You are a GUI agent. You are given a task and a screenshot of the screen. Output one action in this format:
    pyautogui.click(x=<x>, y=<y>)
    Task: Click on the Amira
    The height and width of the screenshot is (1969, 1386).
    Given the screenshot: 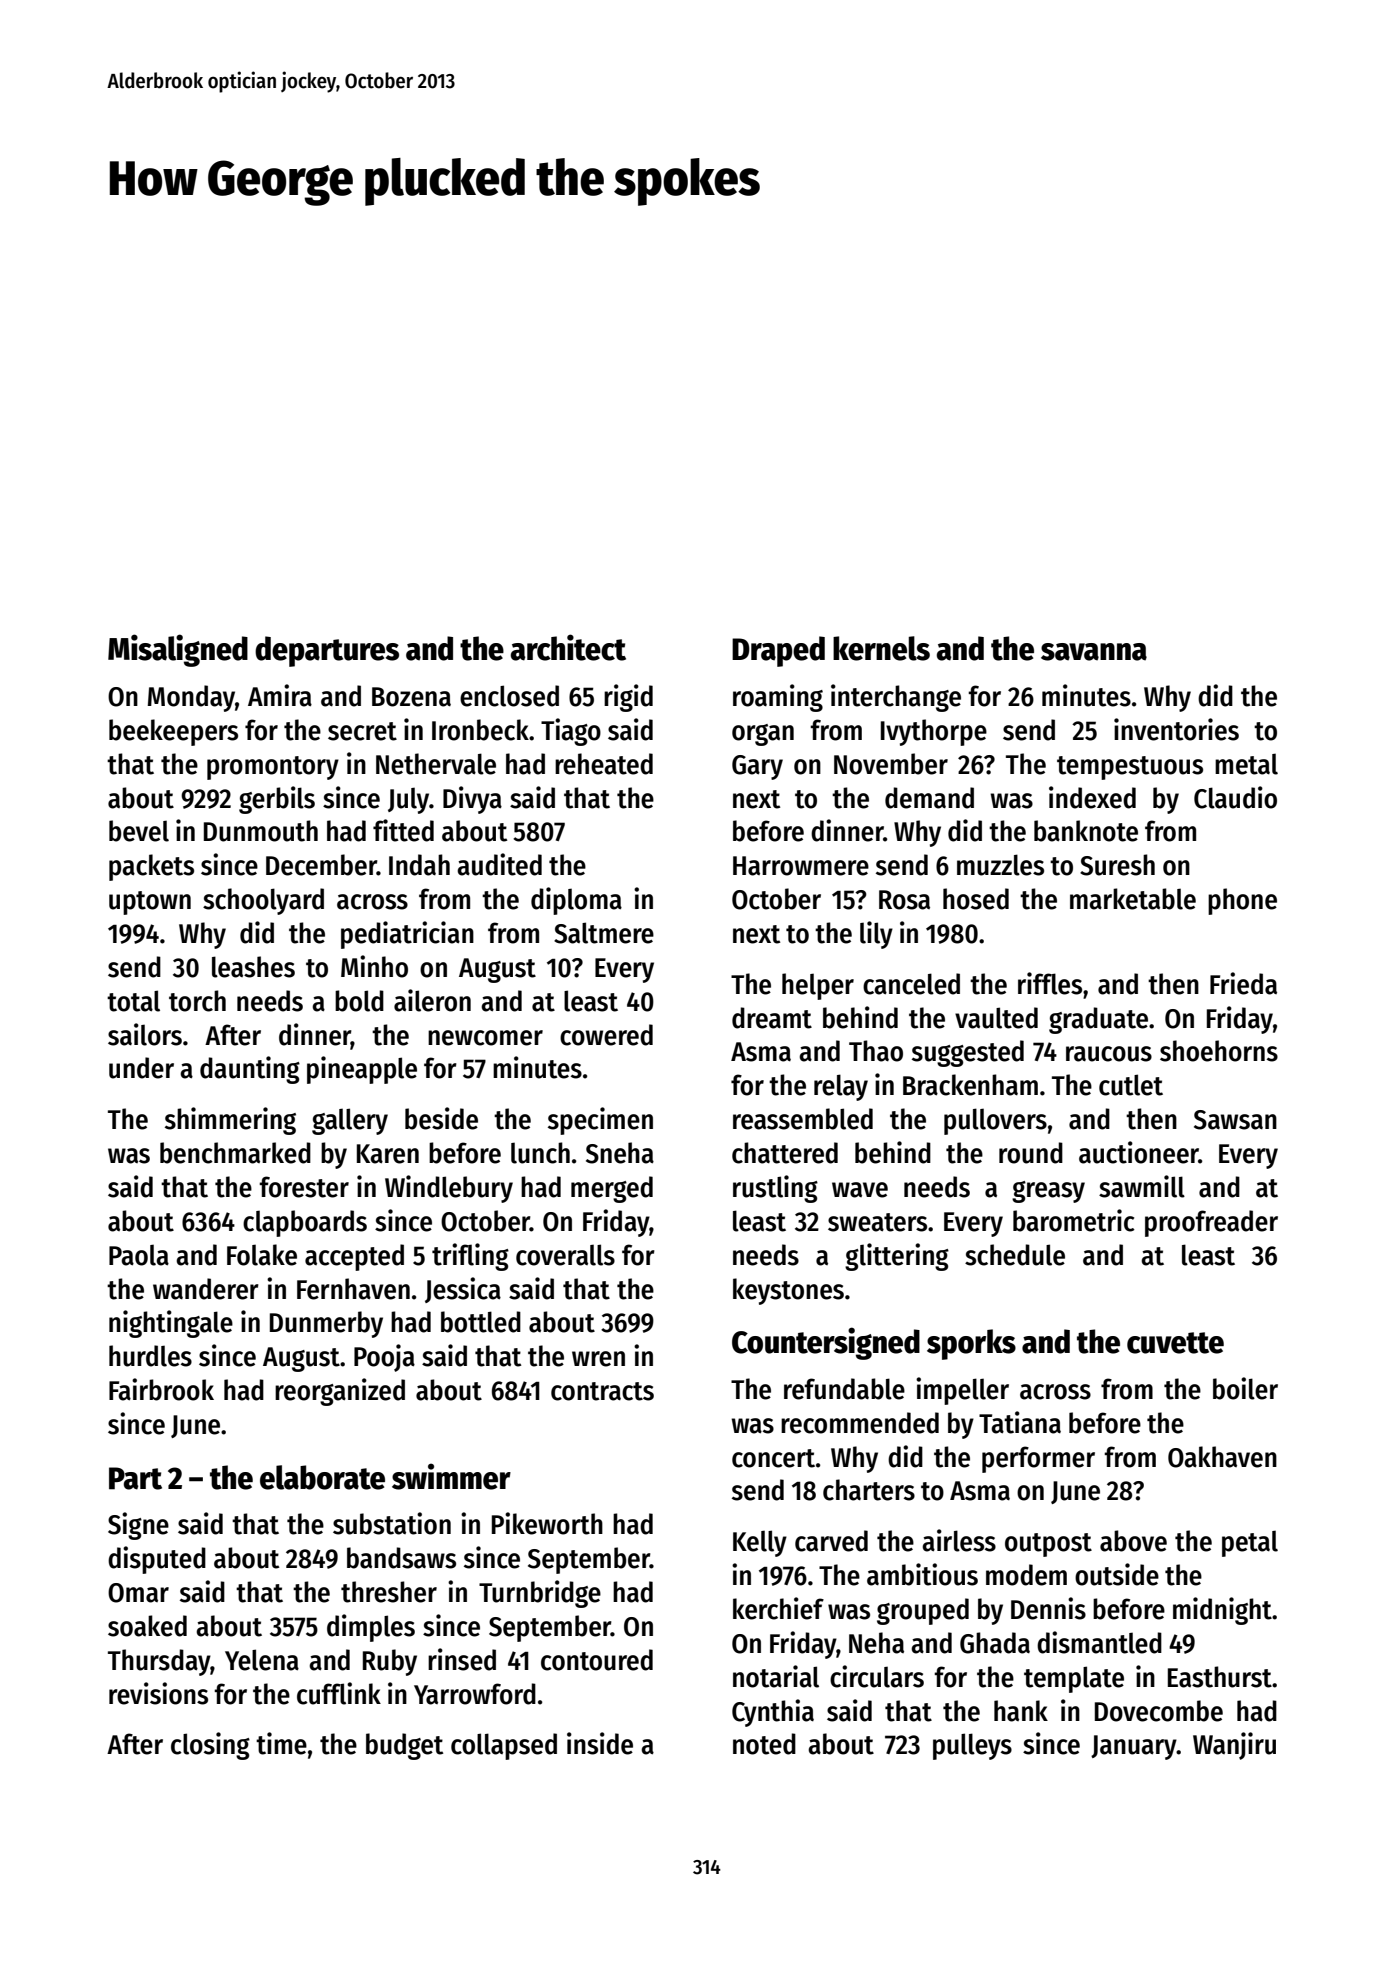 What is the action you would take?
    pyautogui.click(x=280, y=695)
